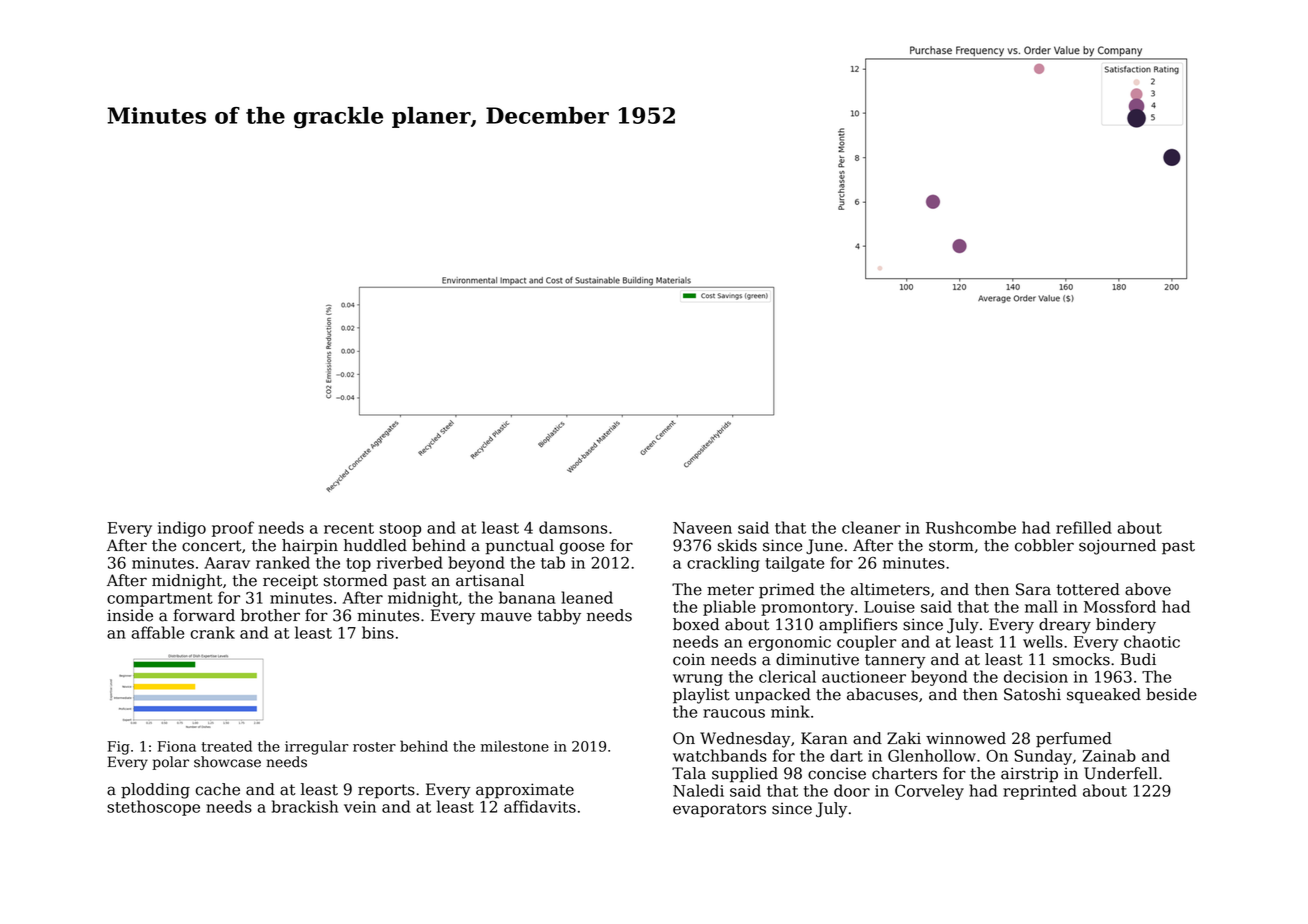 The height and width of the screenshot is (924, 1308). Describe the element at coordinates (218, 789) in the screenshot. I see `cache` at that location.
